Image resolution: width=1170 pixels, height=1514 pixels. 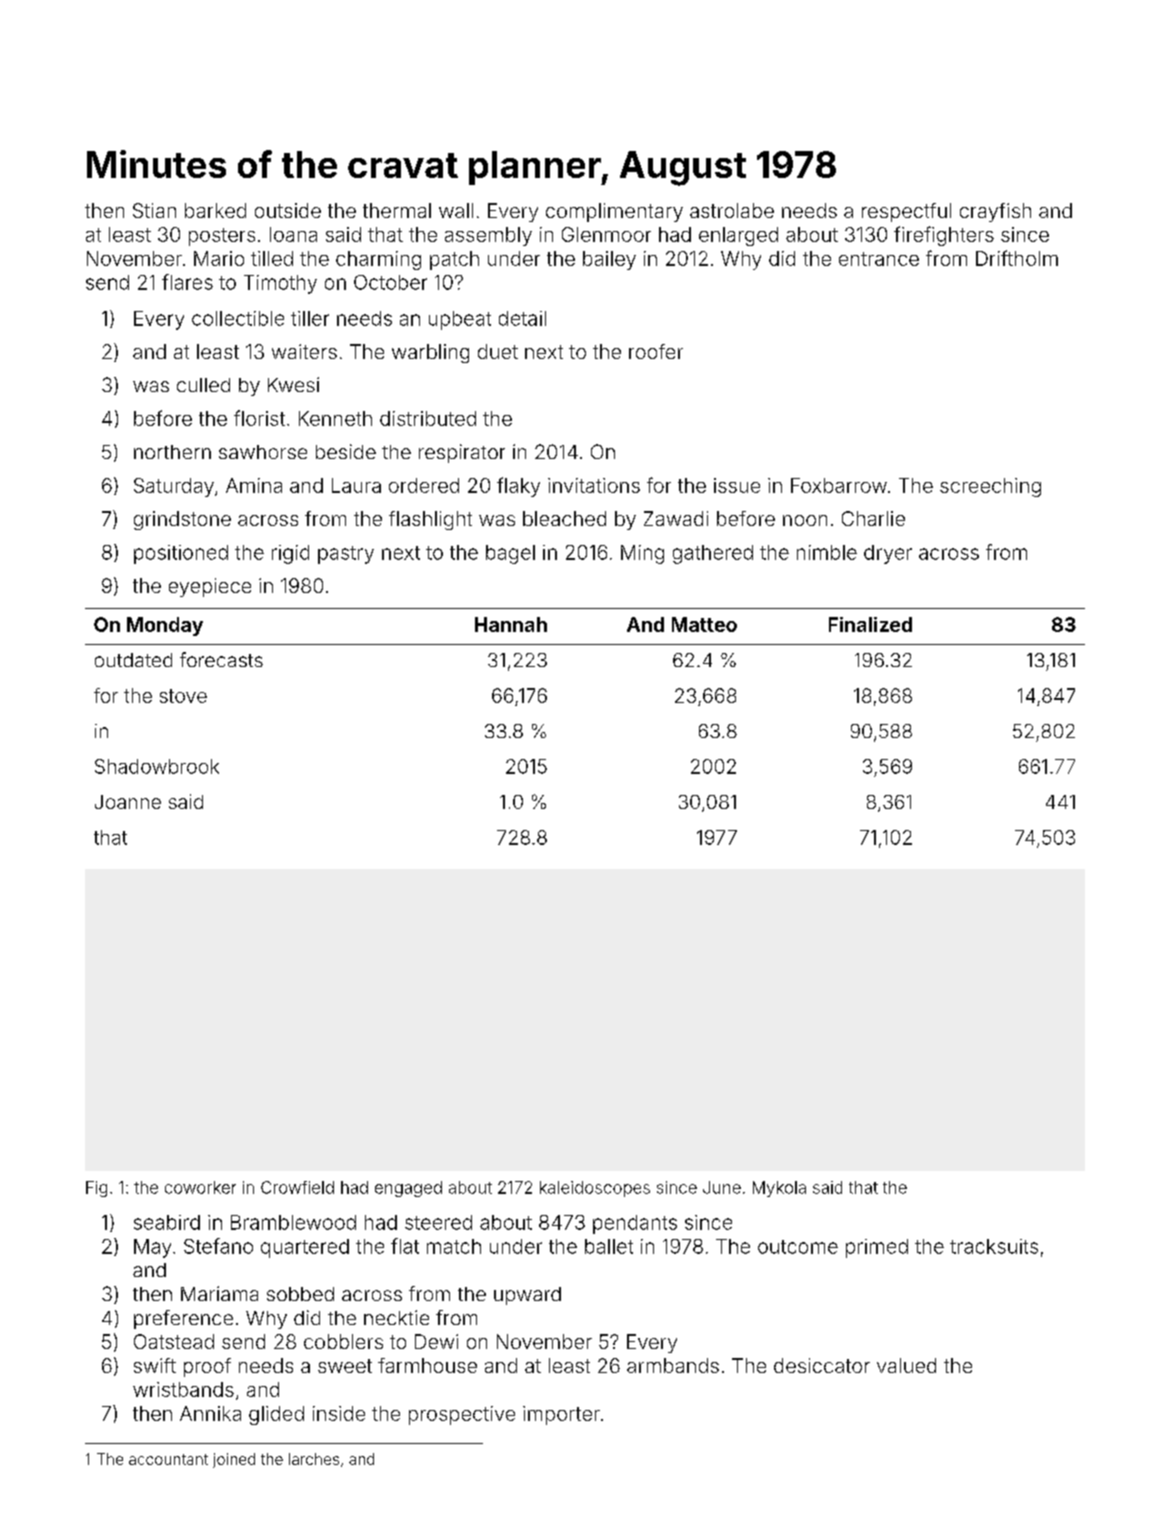 What do you see at coordinates (488, 236) in the image?
I see `assembly` at bounding box center [488, 236].
